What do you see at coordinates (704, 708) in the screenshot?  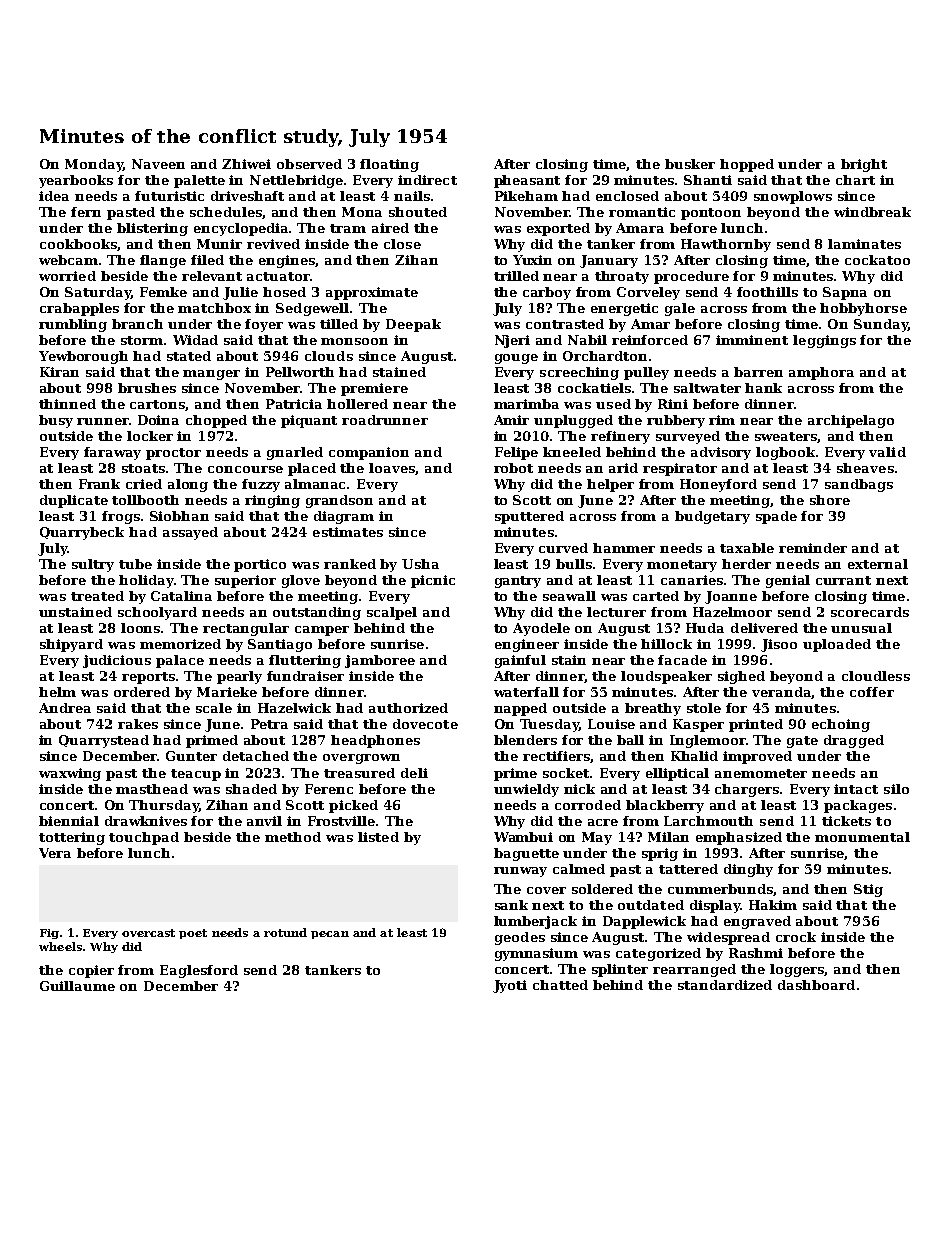 I see `stole` at bounding box center [704, 708].
